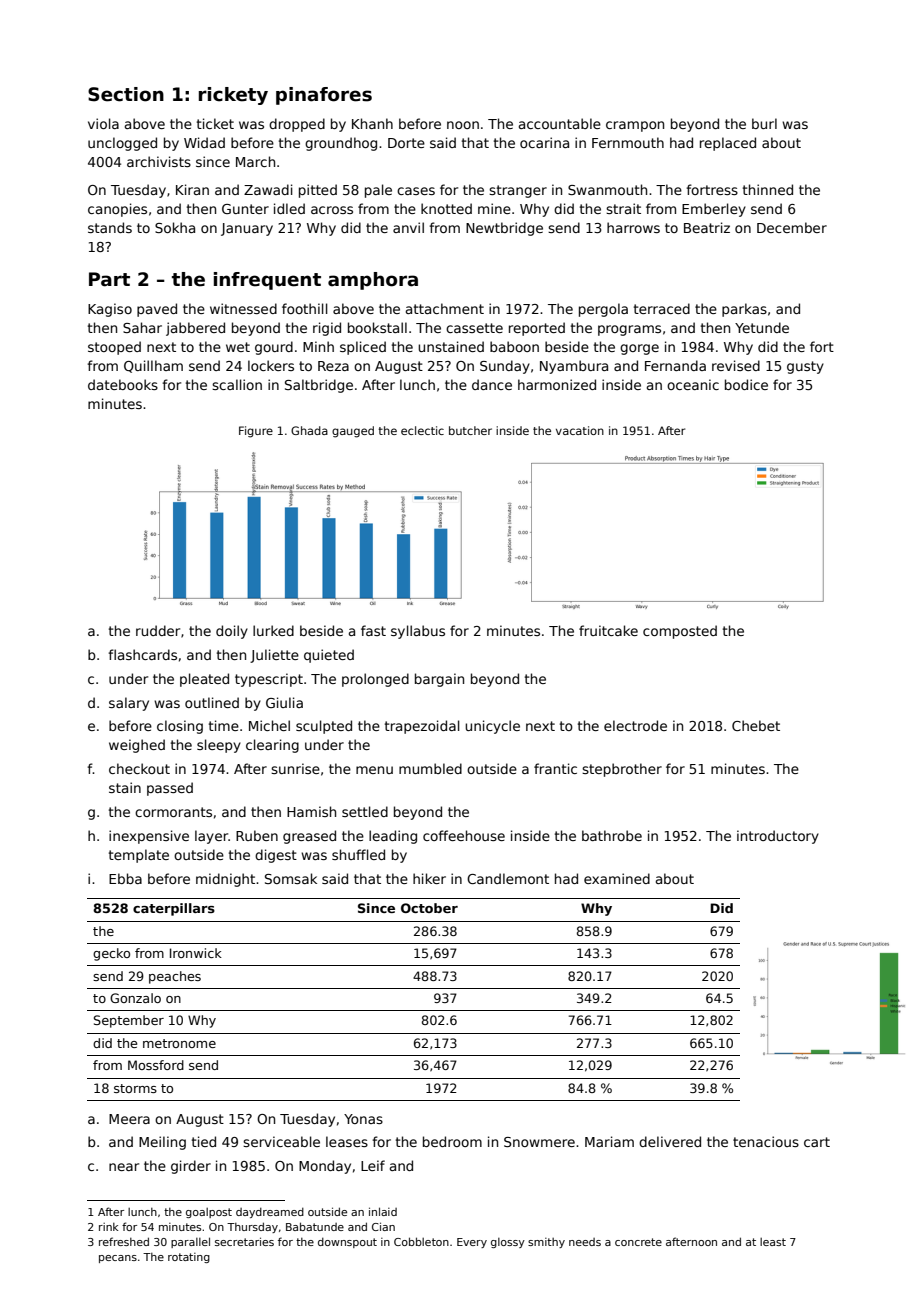  I want to click on rudder, so click(158, 630).
